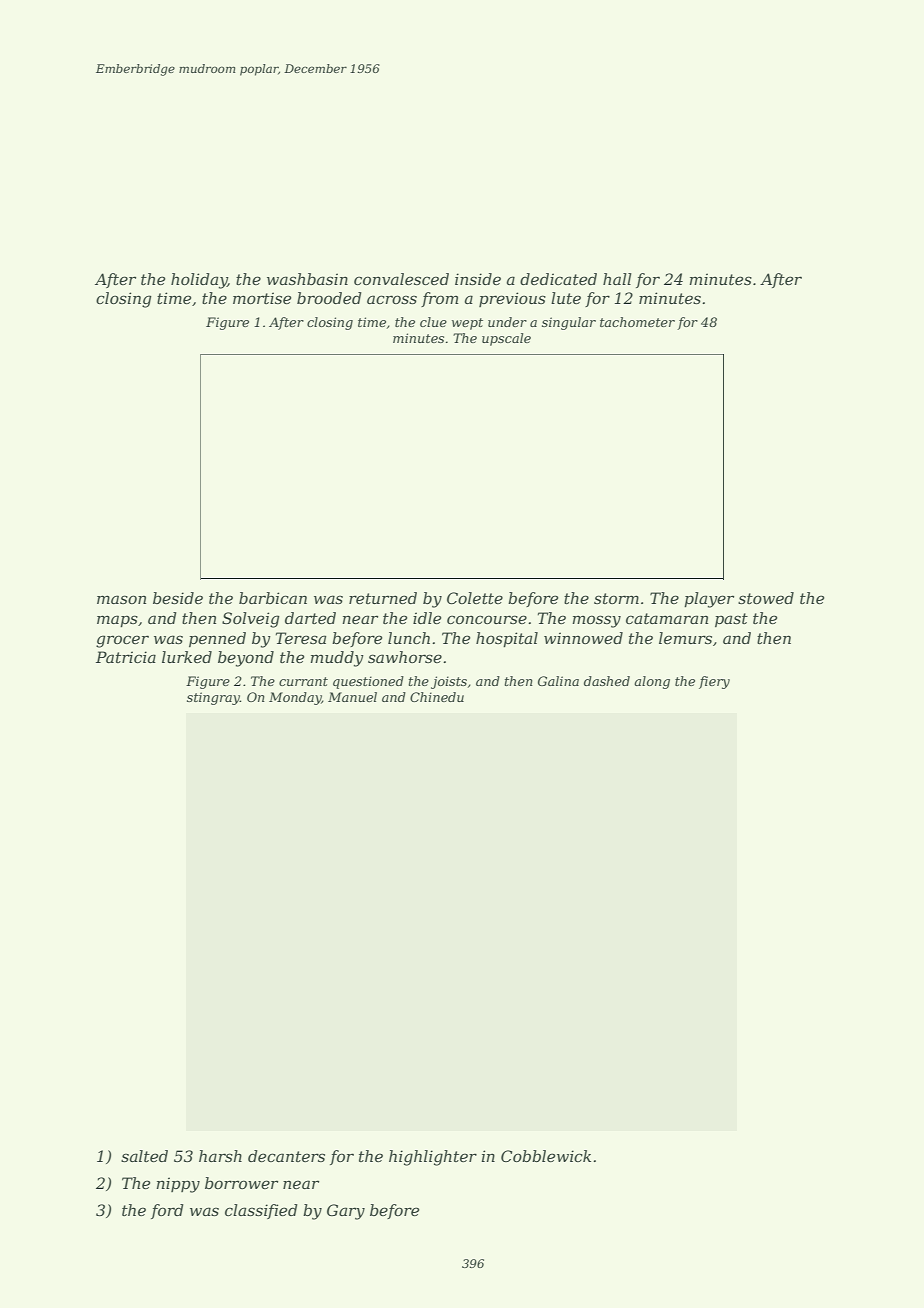 The height and width of the screenshot is (1308, 924). Describe the element at coordinates (167, 1211) in the screenshot. I see `ford` at that location.
